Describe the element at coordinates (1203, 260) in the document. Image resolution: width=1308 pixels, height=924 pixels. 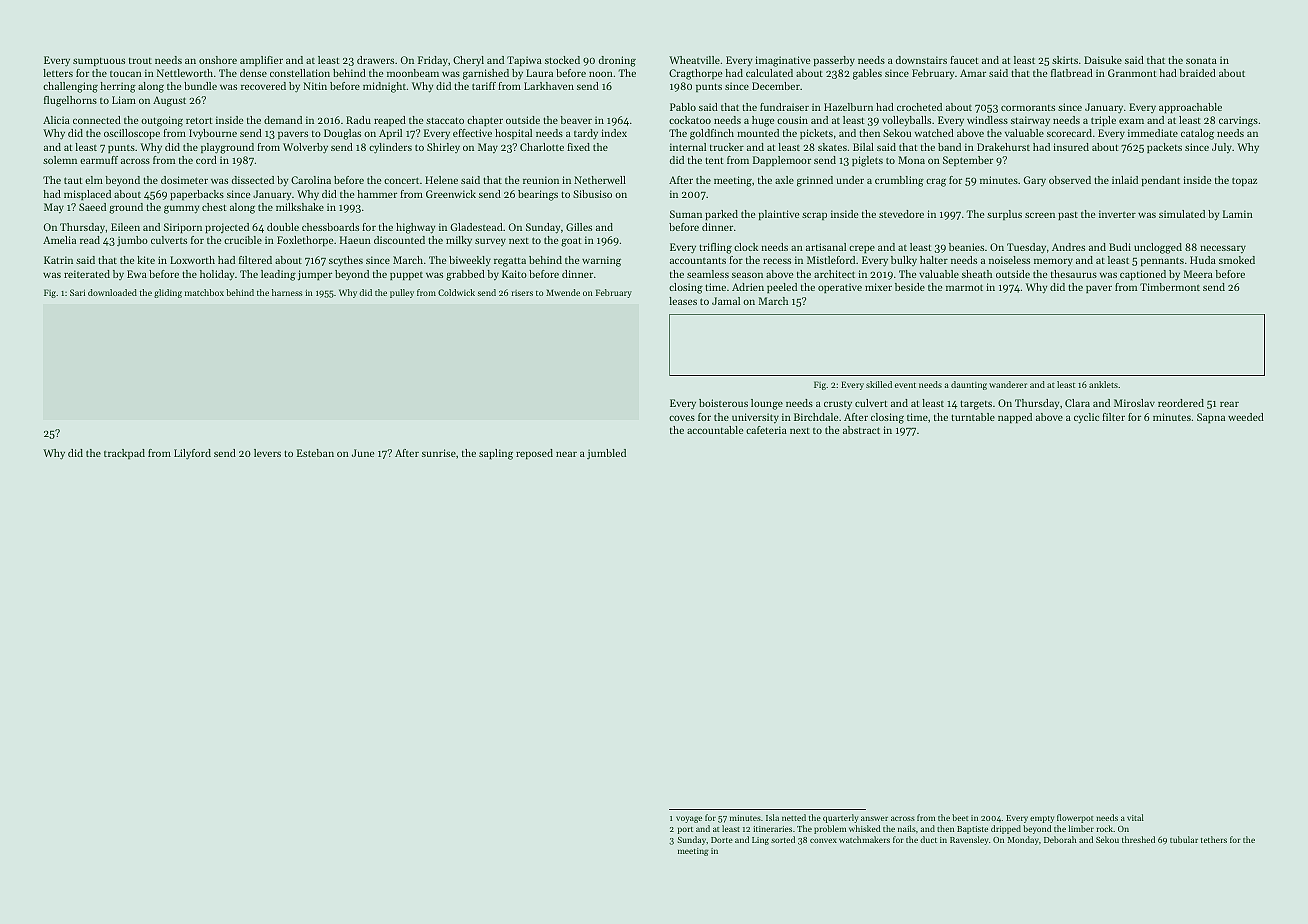
I see `Huda` at that location.
